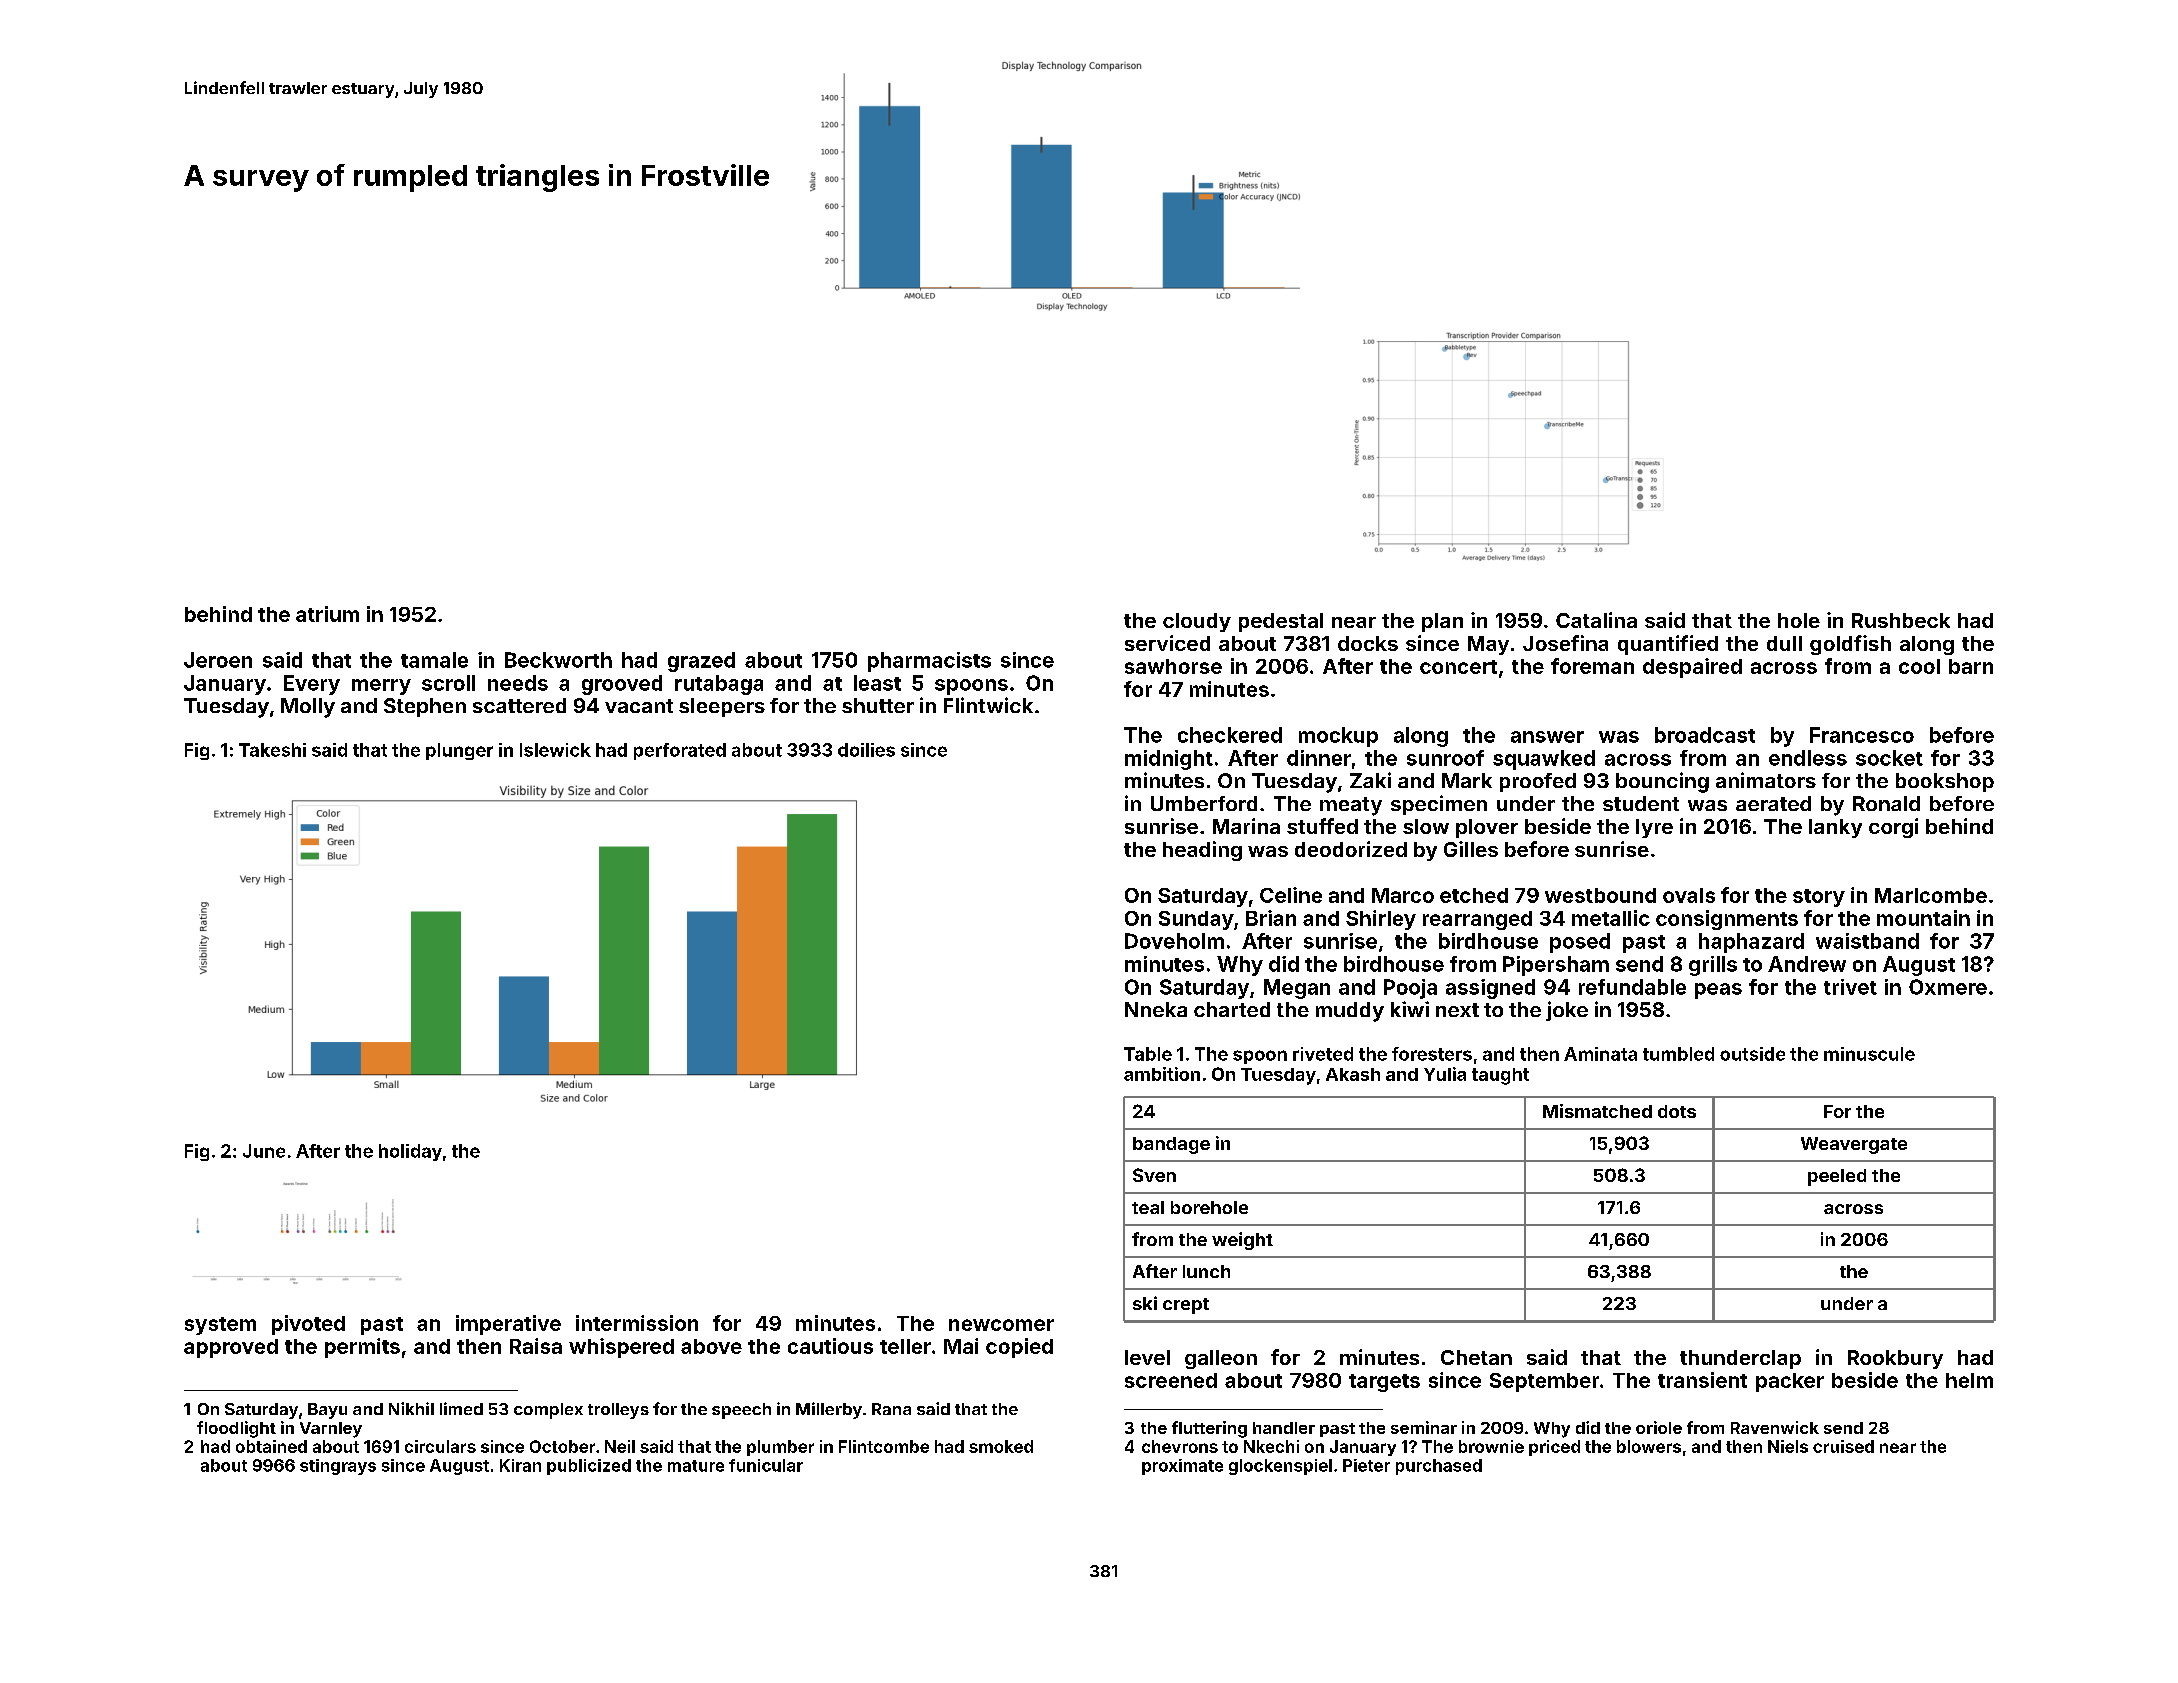 This screenshot has height=1683, width=2178. I want to click on doilies, so click(866, 750).
